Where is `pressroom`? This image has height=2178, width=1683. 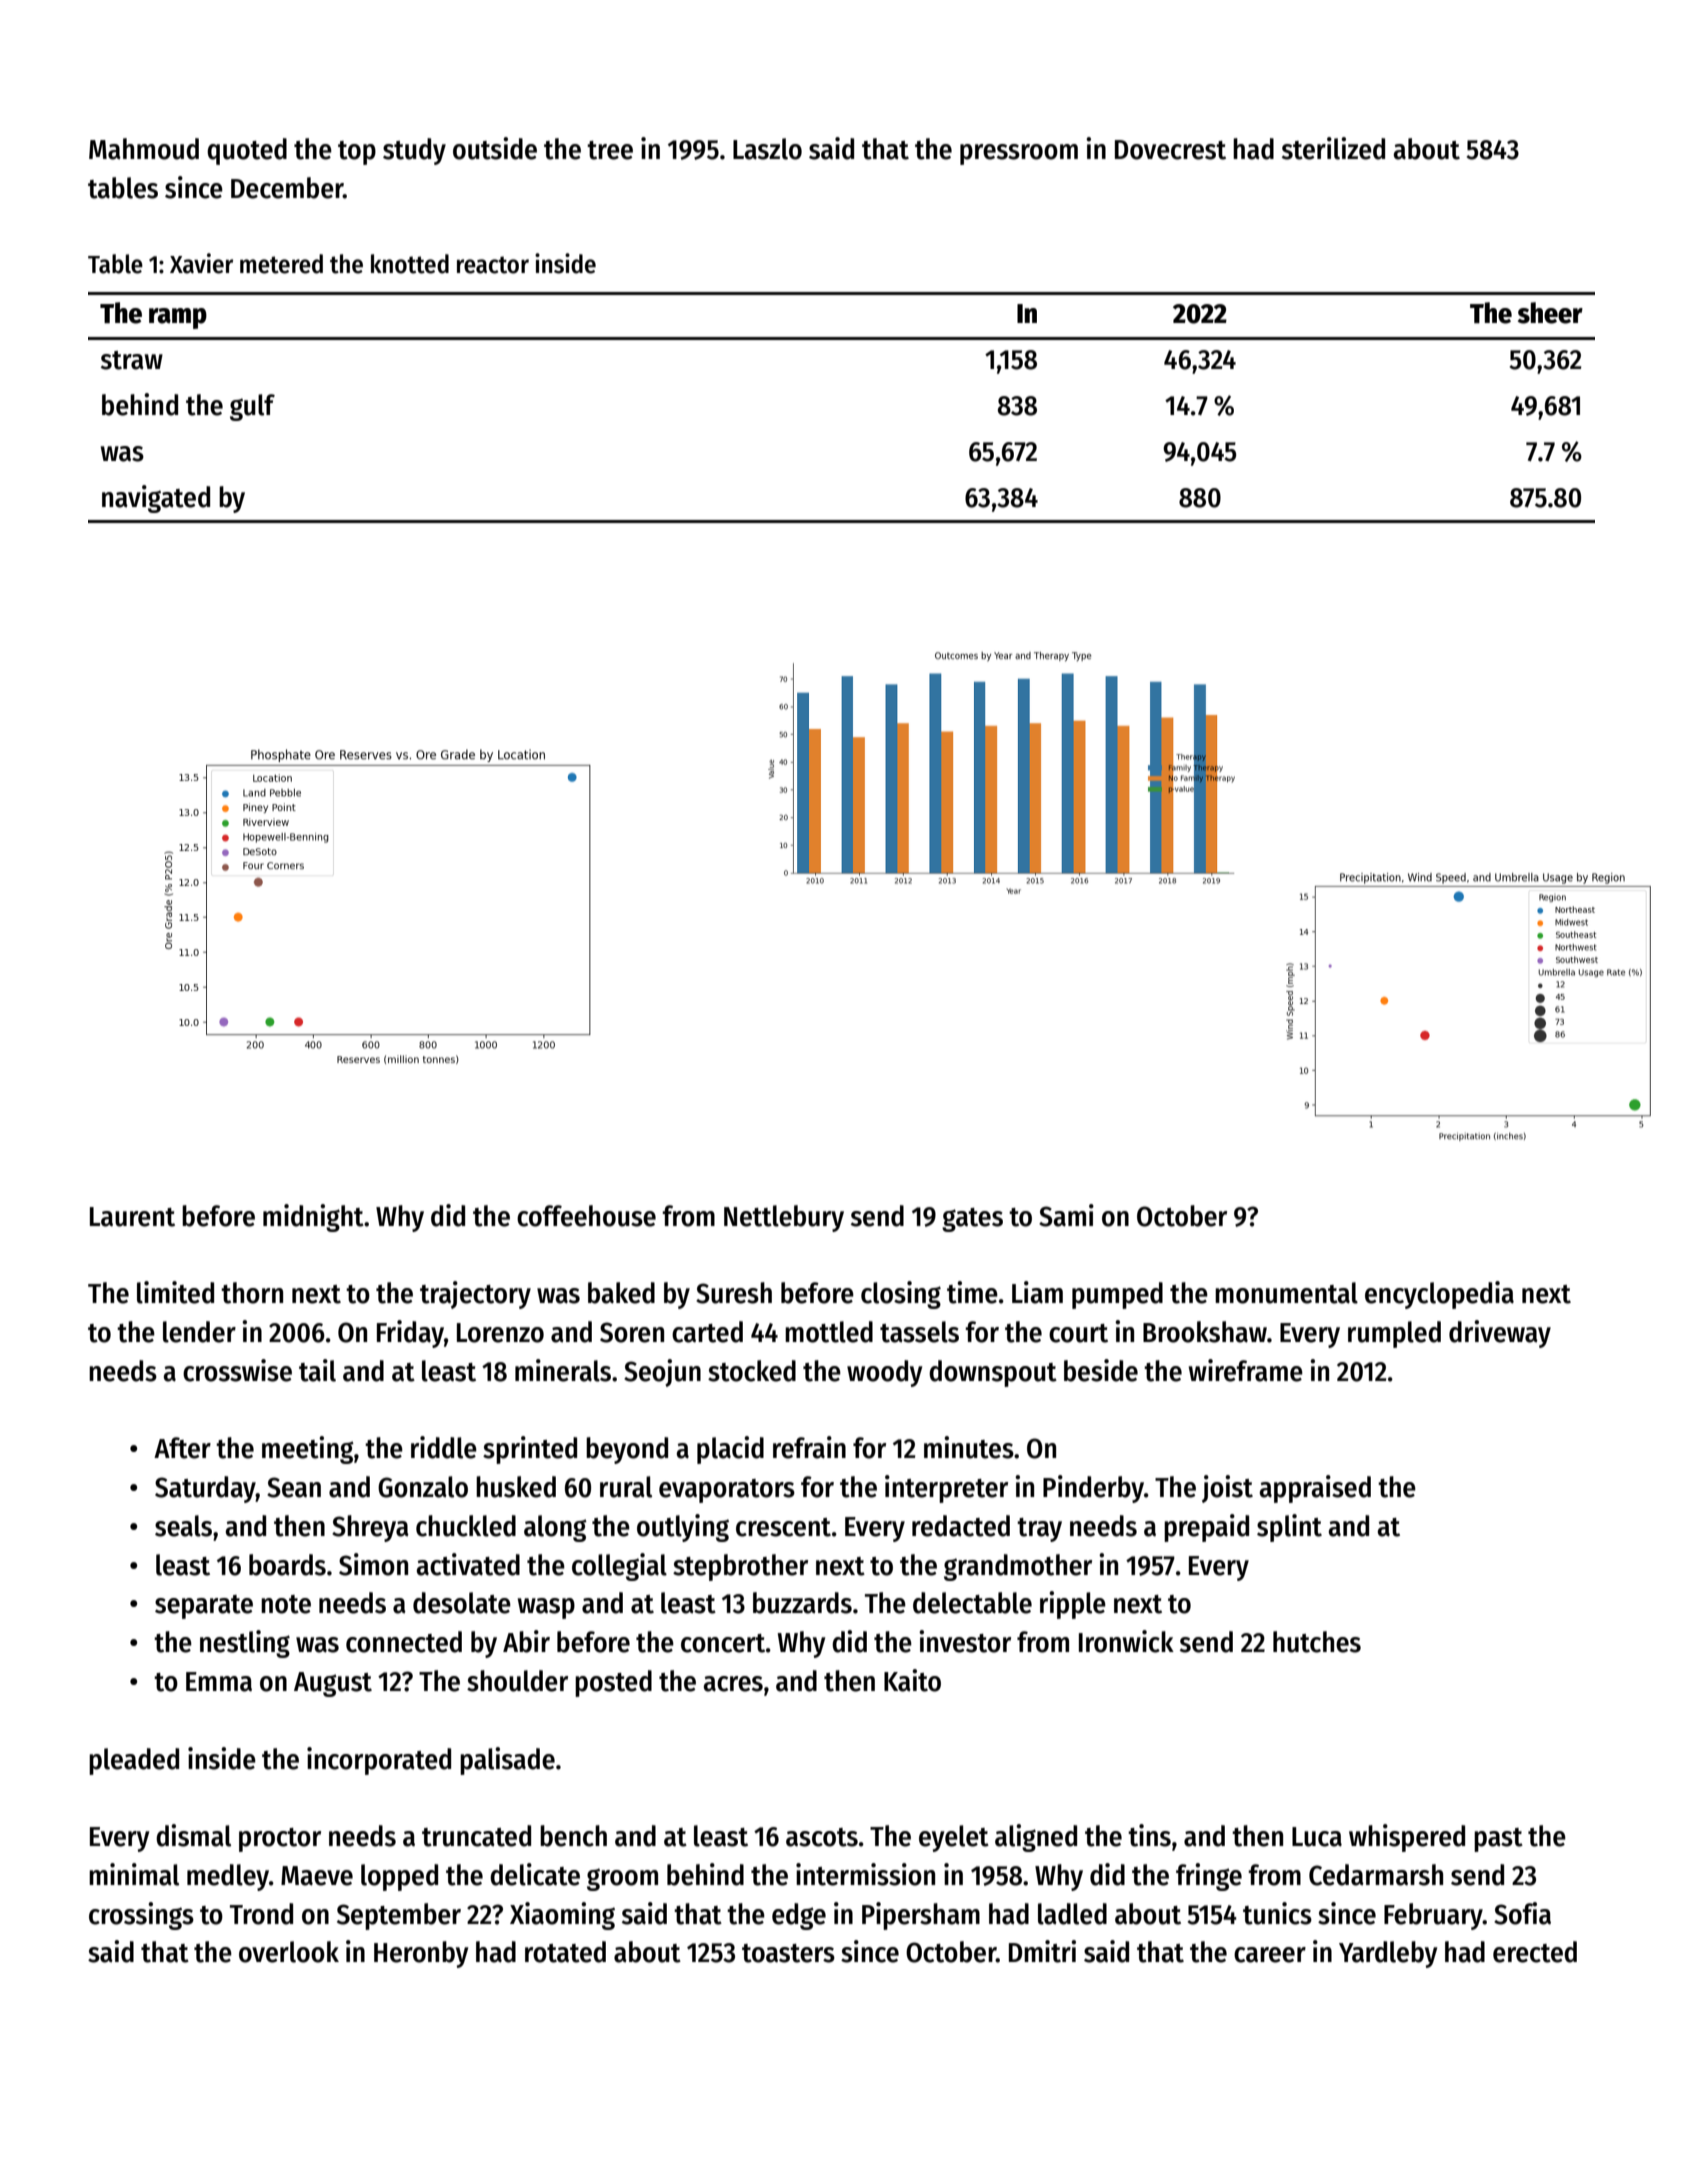 pressroom is located at coordinates (1019, 154).
